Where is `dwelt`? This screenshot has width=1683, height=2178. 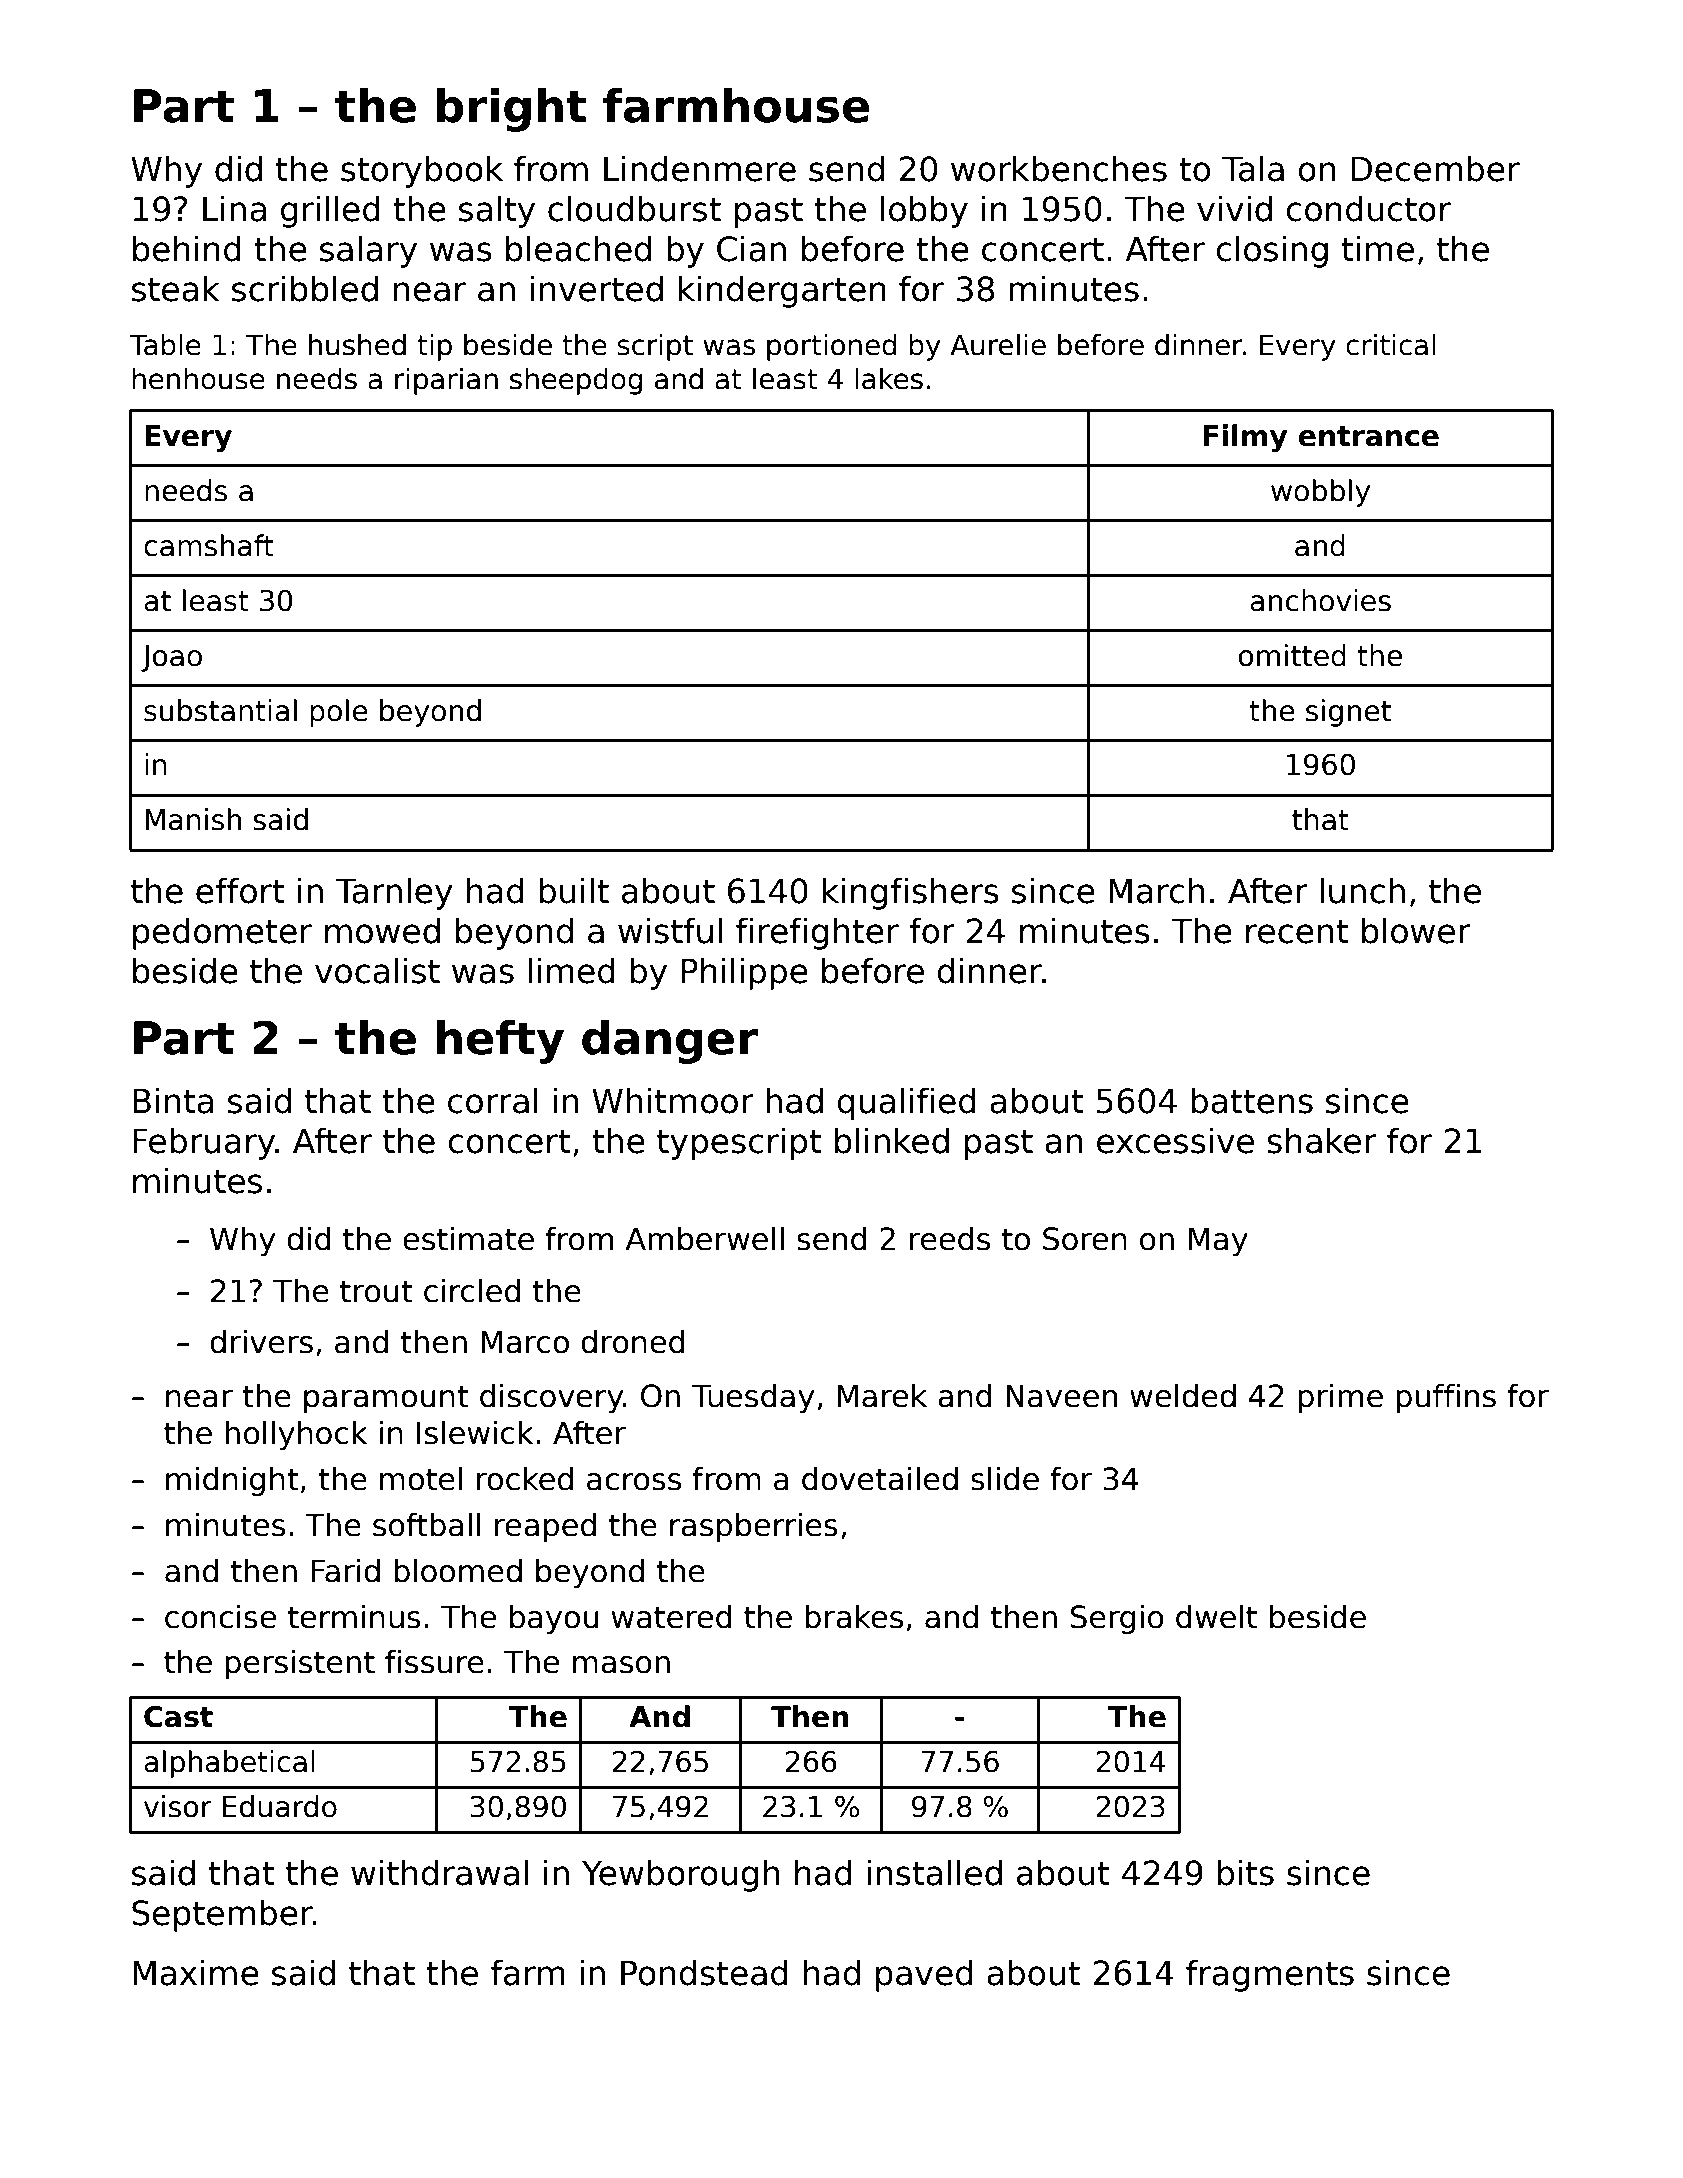
dwelt is located at coordinates (1216, 1616).
